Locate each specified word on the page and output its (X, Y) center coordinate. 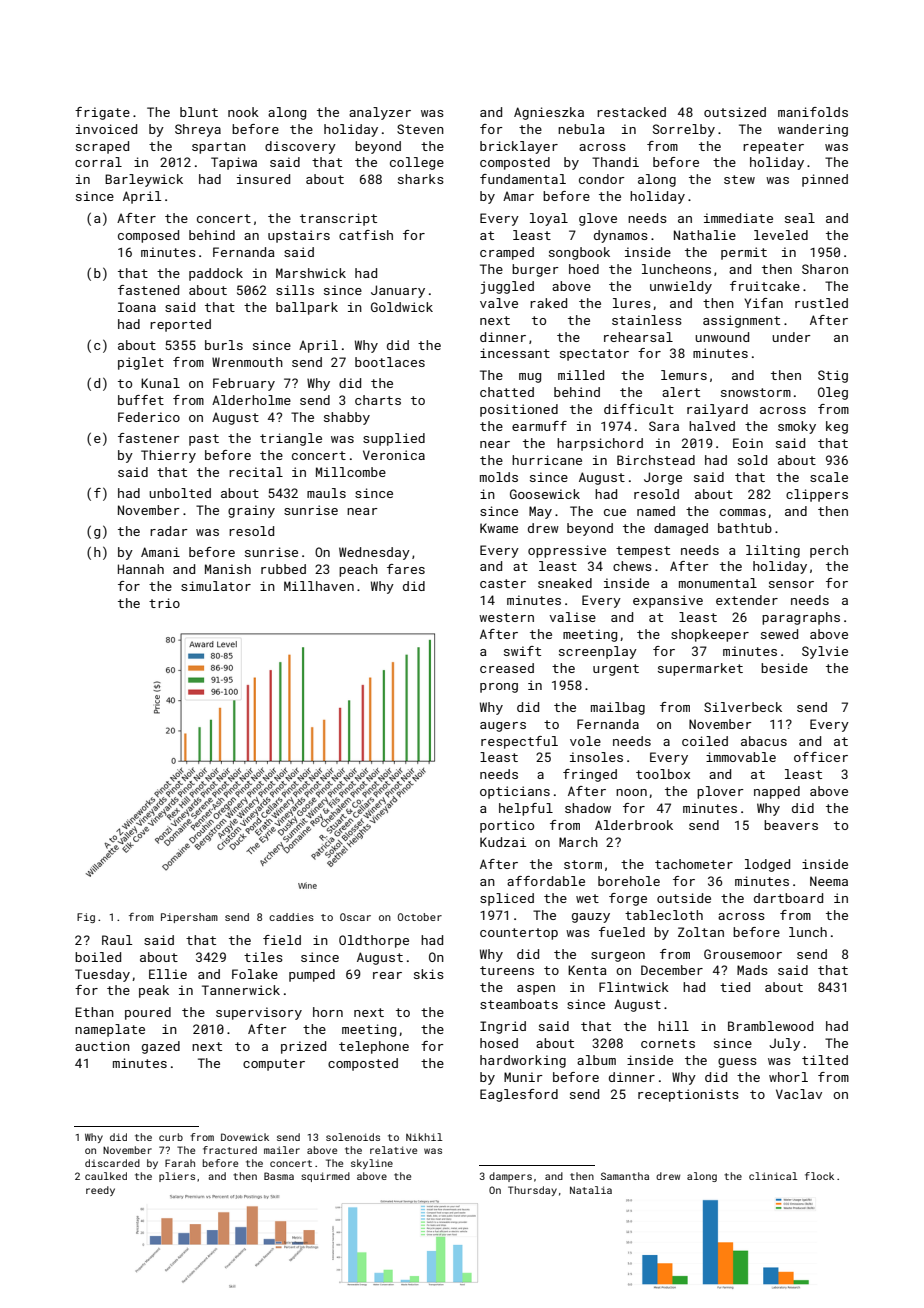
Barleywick (144, 180)
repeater (773, 148)
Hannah (141, 569)
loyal (549, 219)
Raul (117, 940)
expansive (668, 601)
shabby (347, 418)
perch (829, 551)
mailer (282, 1150)
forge (628, 899)
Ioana (137, 307)
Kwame (499, 528)
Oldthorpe (374, 941)
